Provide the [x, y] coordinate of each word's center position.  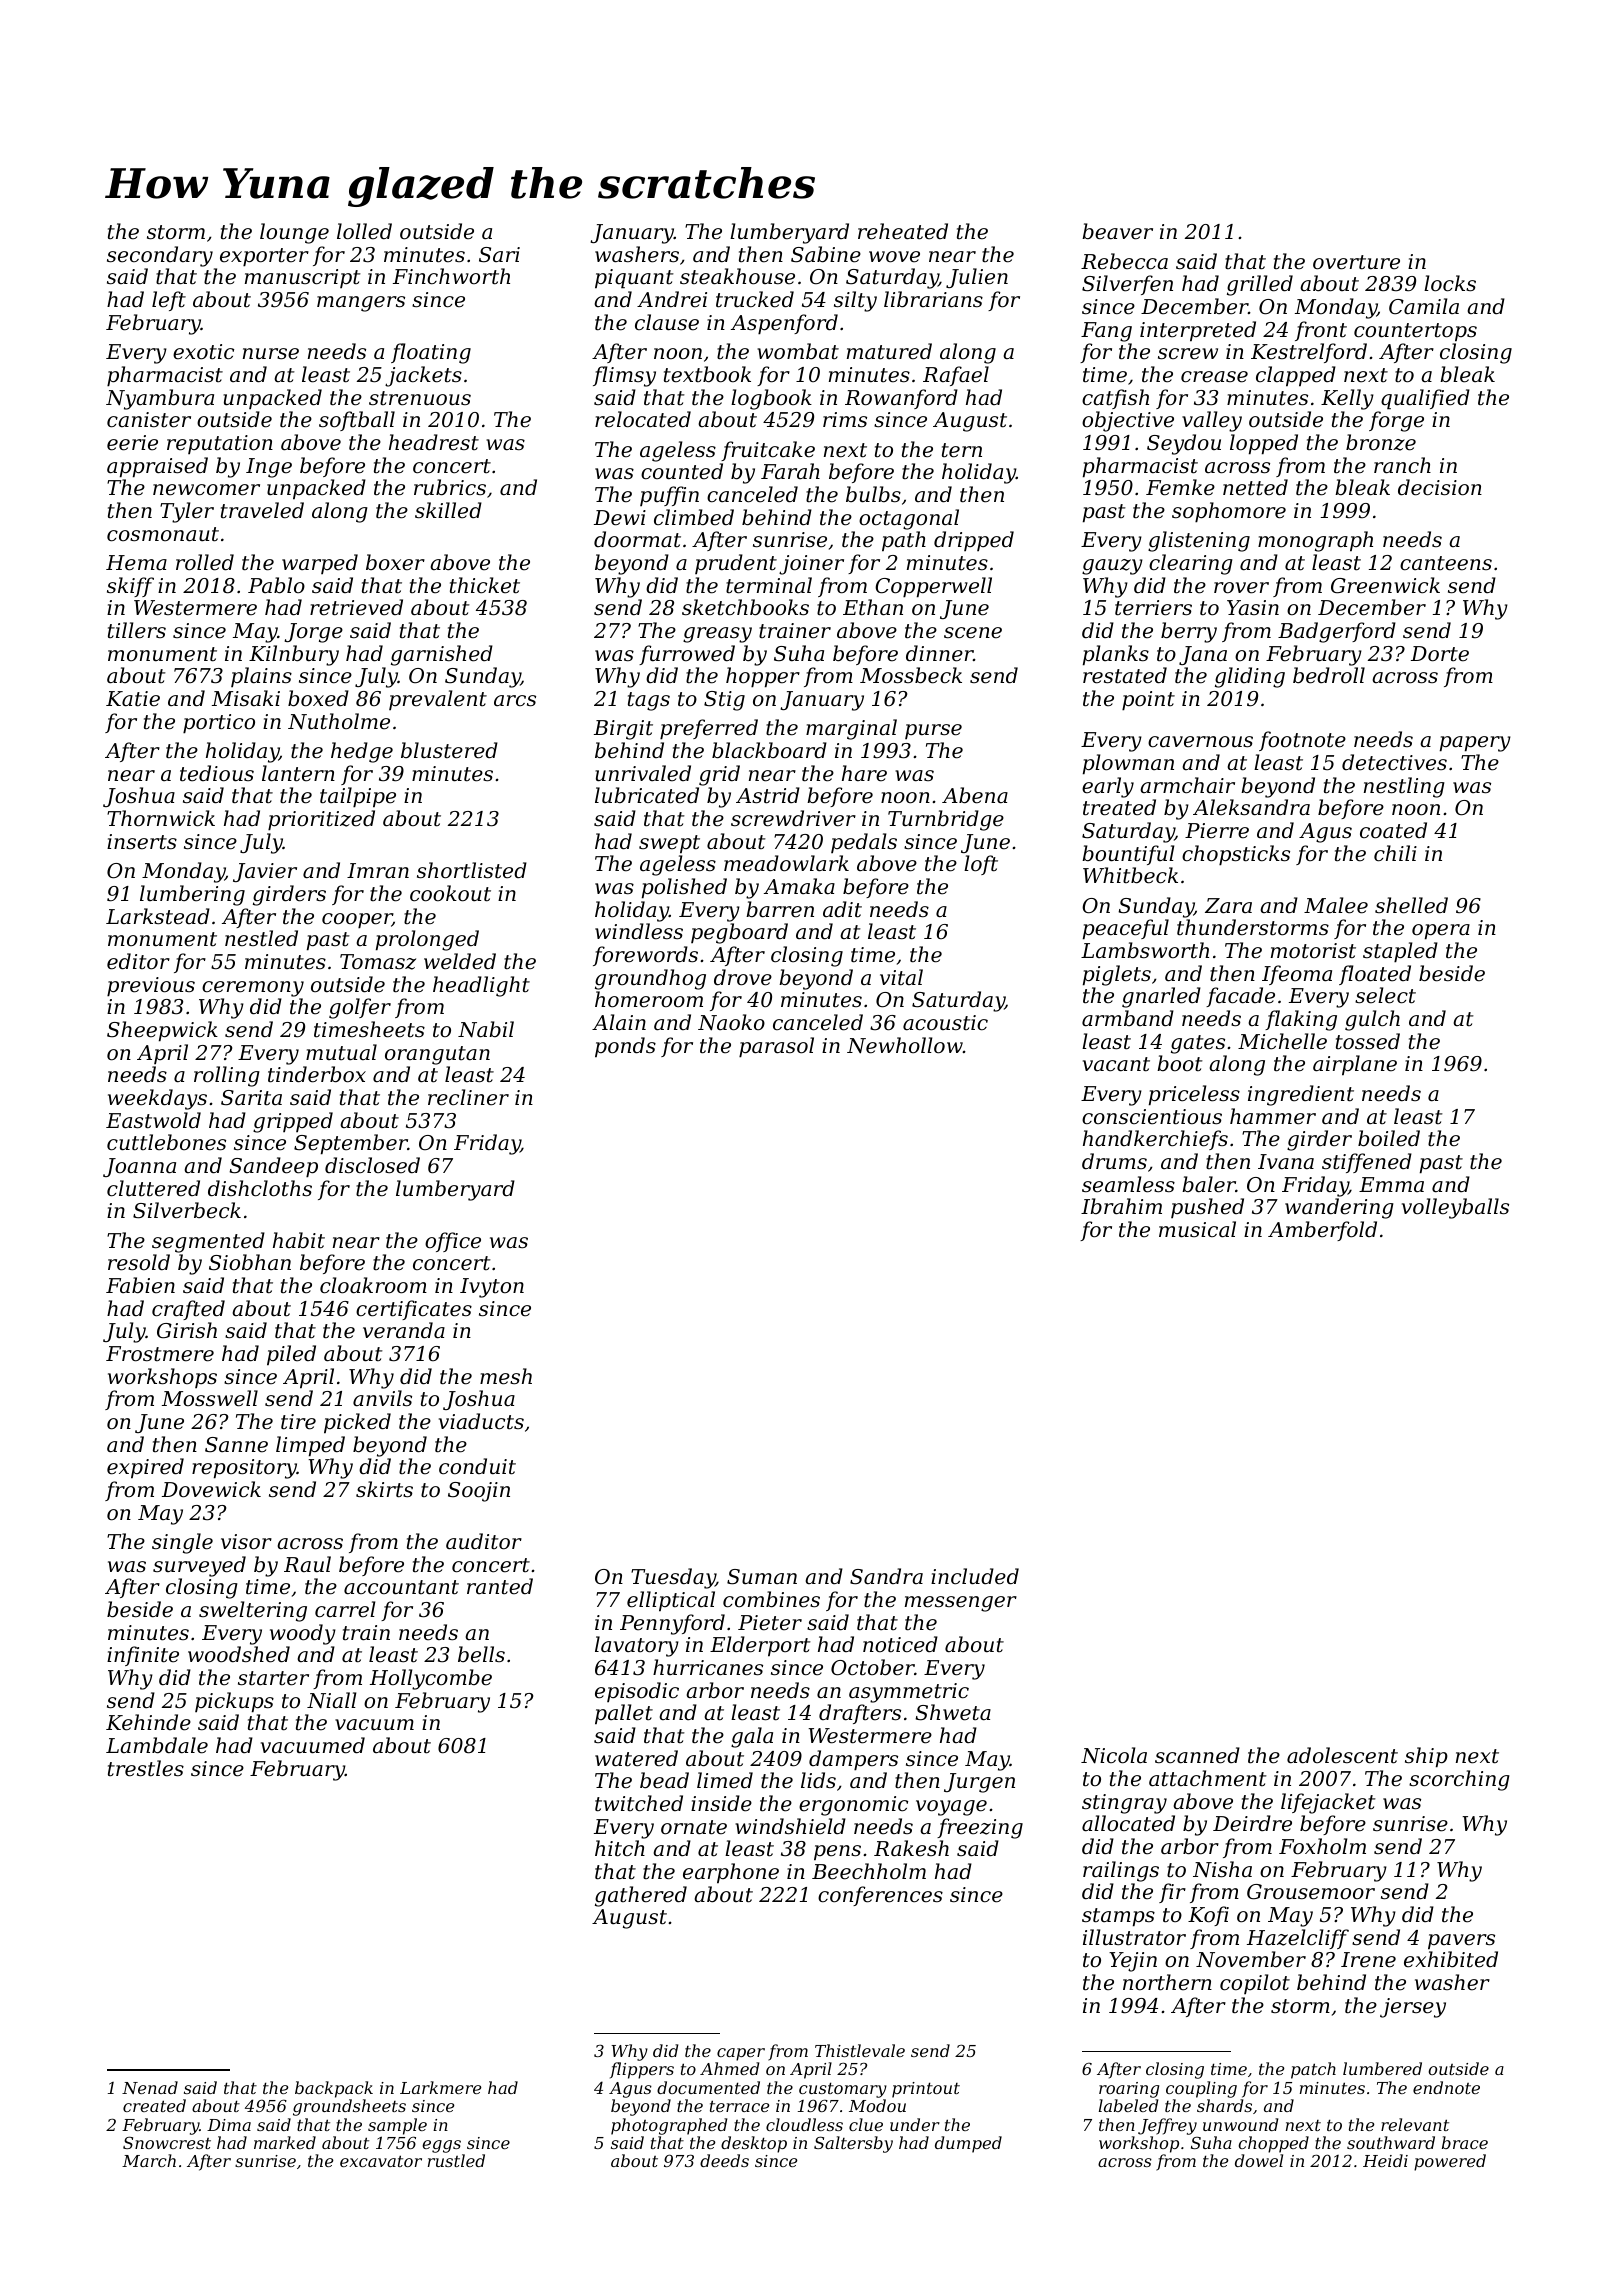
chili [1395, 853]
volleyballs [1455, 1208]
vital [901, 977]
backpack [334, 2089]
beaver [1117, 231]
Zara [1228, 906]
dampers [853, 1760]
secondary [160, 256]
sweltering [253, 1611]
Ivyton [492, 1288]
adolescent [1342, 1755]
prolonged [427, 940]
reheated [903, 231]
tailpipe [358, 797]
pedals [864, 843]
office [453, 1242]
